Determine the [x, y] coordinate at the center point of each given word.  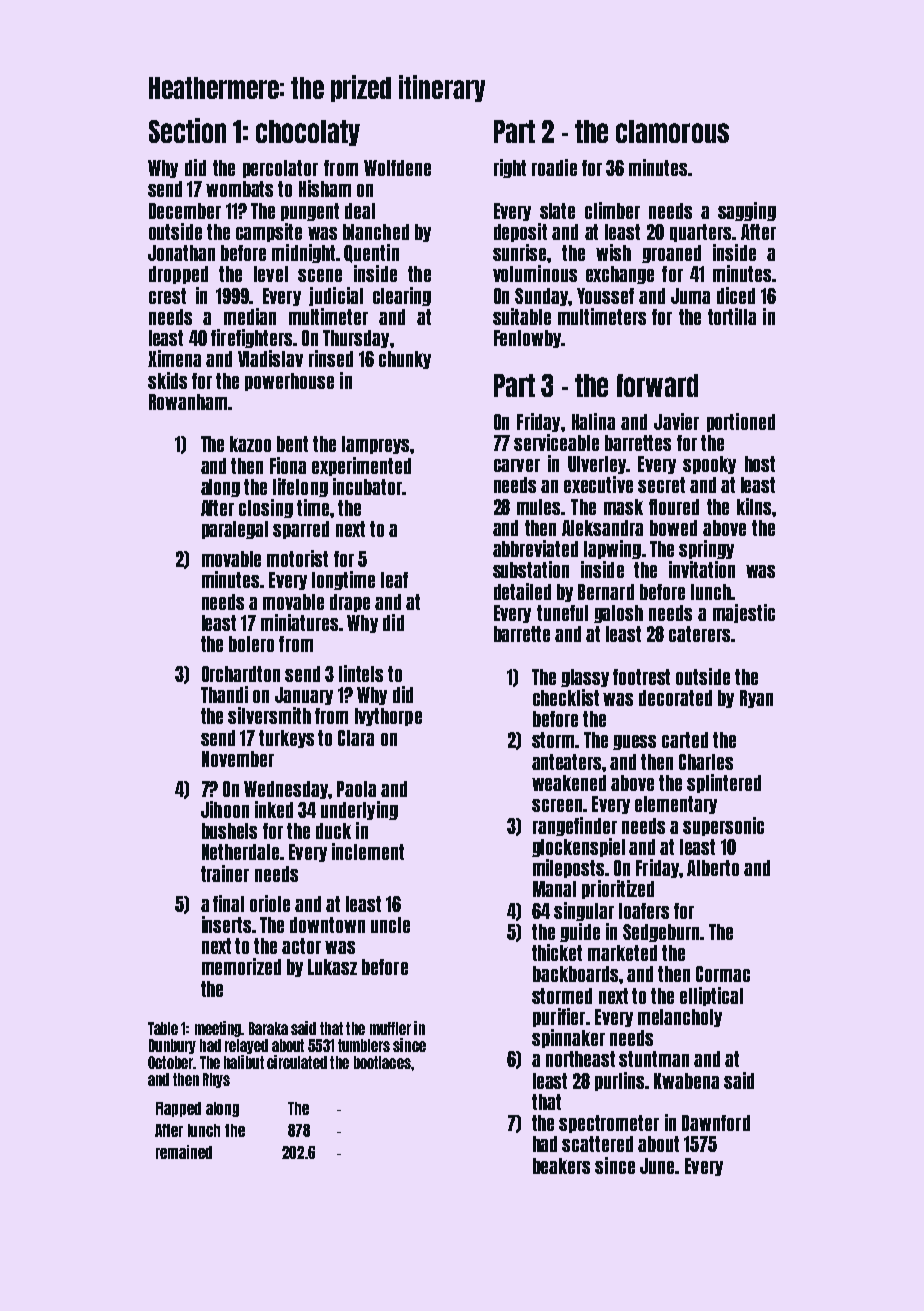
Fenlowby [527, 339]
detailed [522, 591]
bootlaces [382, 1062]
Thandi [224, 694]
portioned [741, 422]
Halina [593, 421]
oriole [270, 903]
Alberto [713, 868]
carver [517, 465]
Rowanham [188, 402]
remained [184, 1152]
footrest [641, 677]
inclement [368, 851]
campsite [269, 232]
